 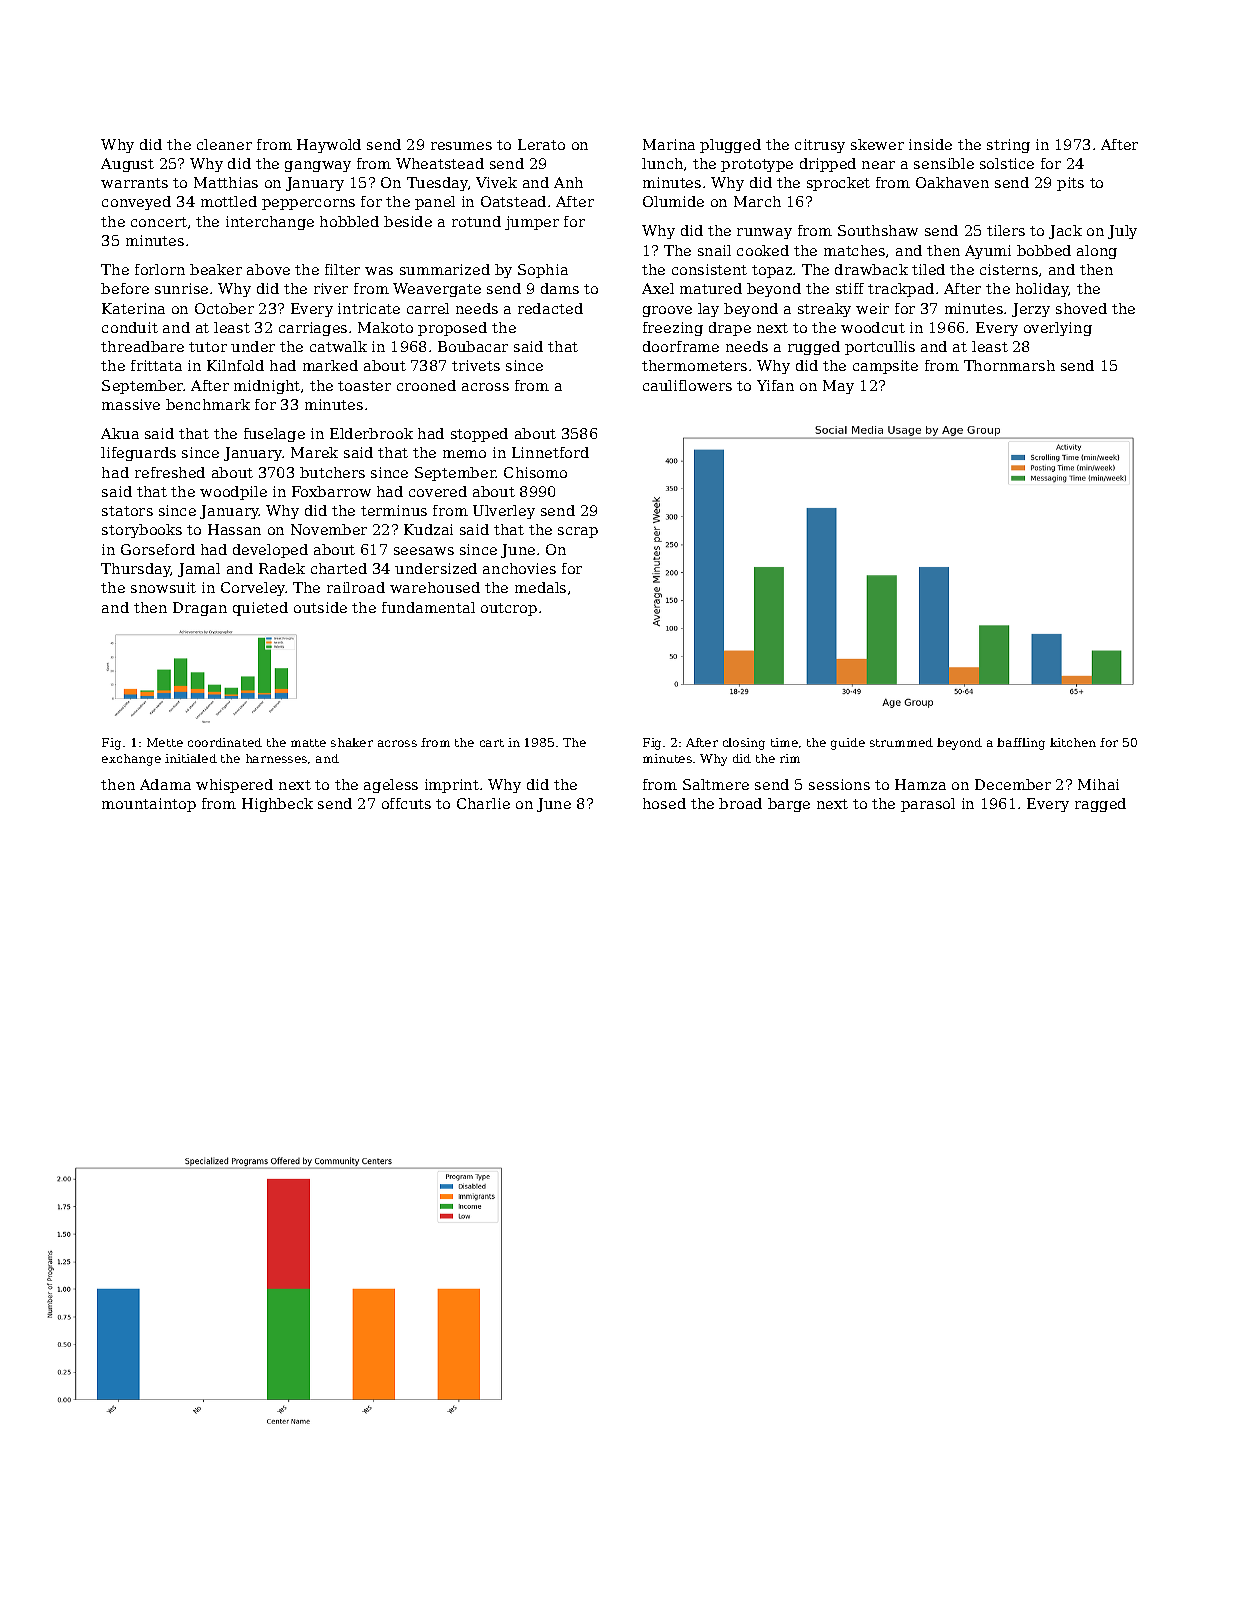 I want to click on Jack, so click(x=1065, y=232).
